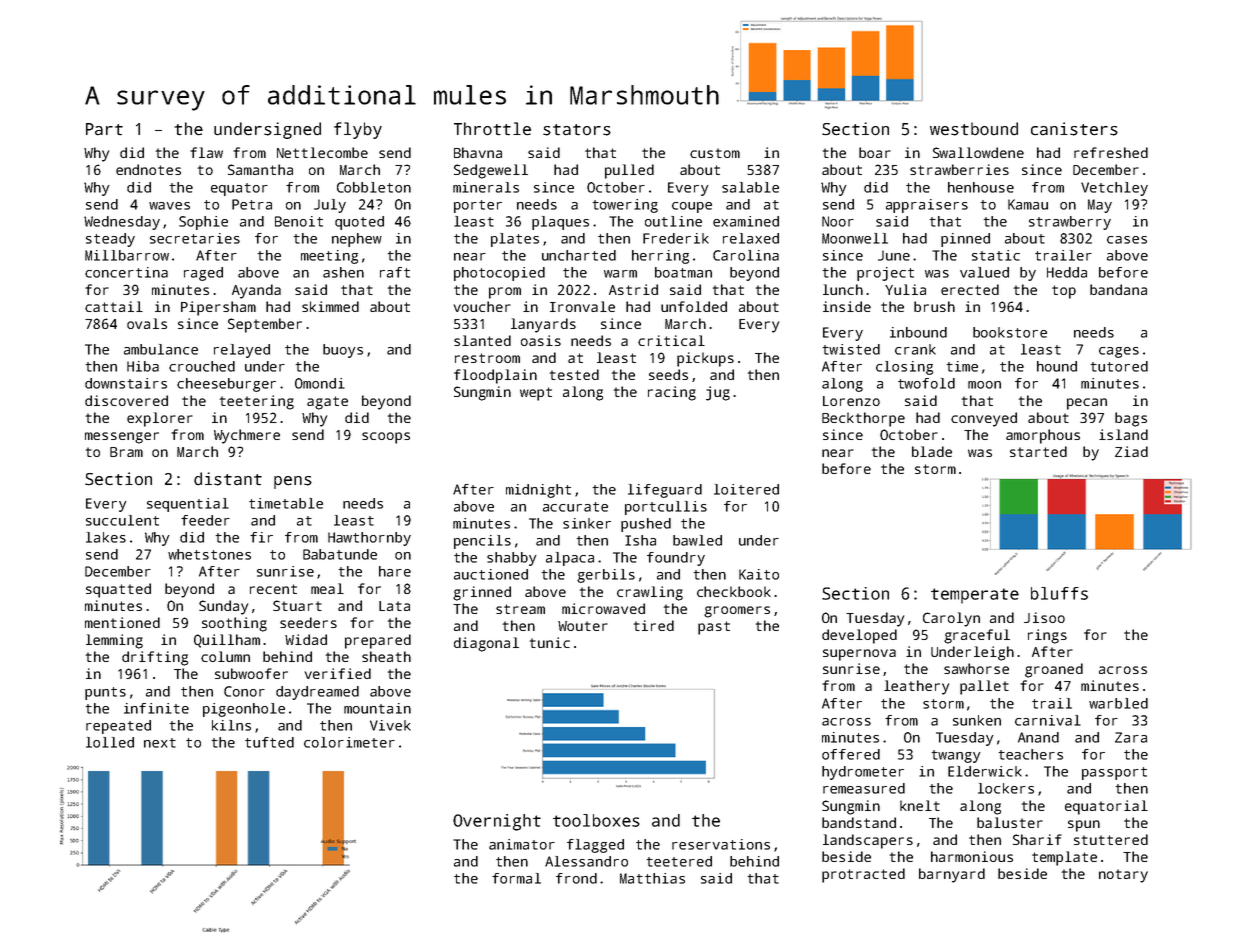 The height and width of the image is (952, 1233). What do you see at coordinates (327, 403) in the image?
I see `agate` at bounding box center [327, 403].
